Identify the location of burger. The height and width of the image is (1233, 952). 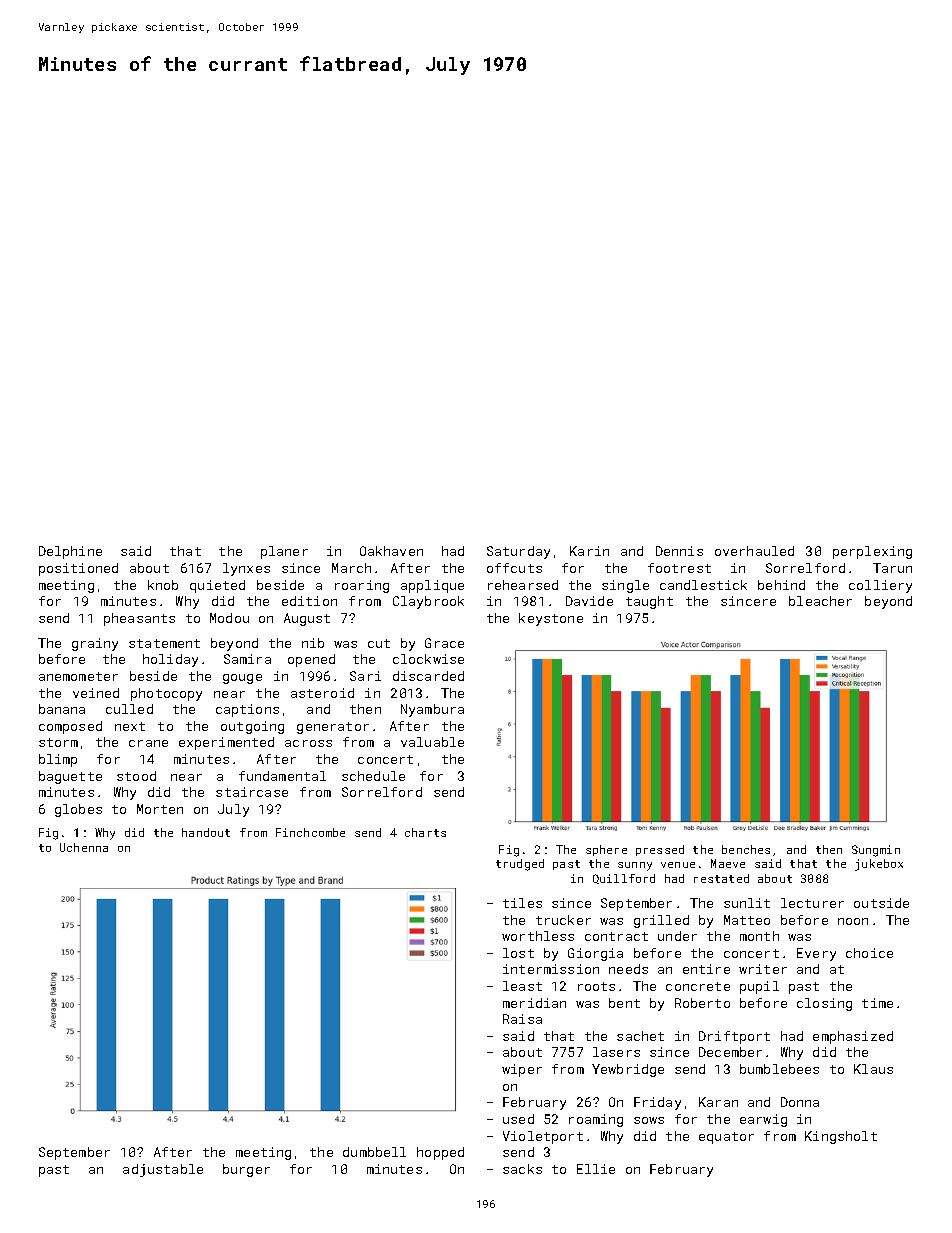
(246, 1170).
